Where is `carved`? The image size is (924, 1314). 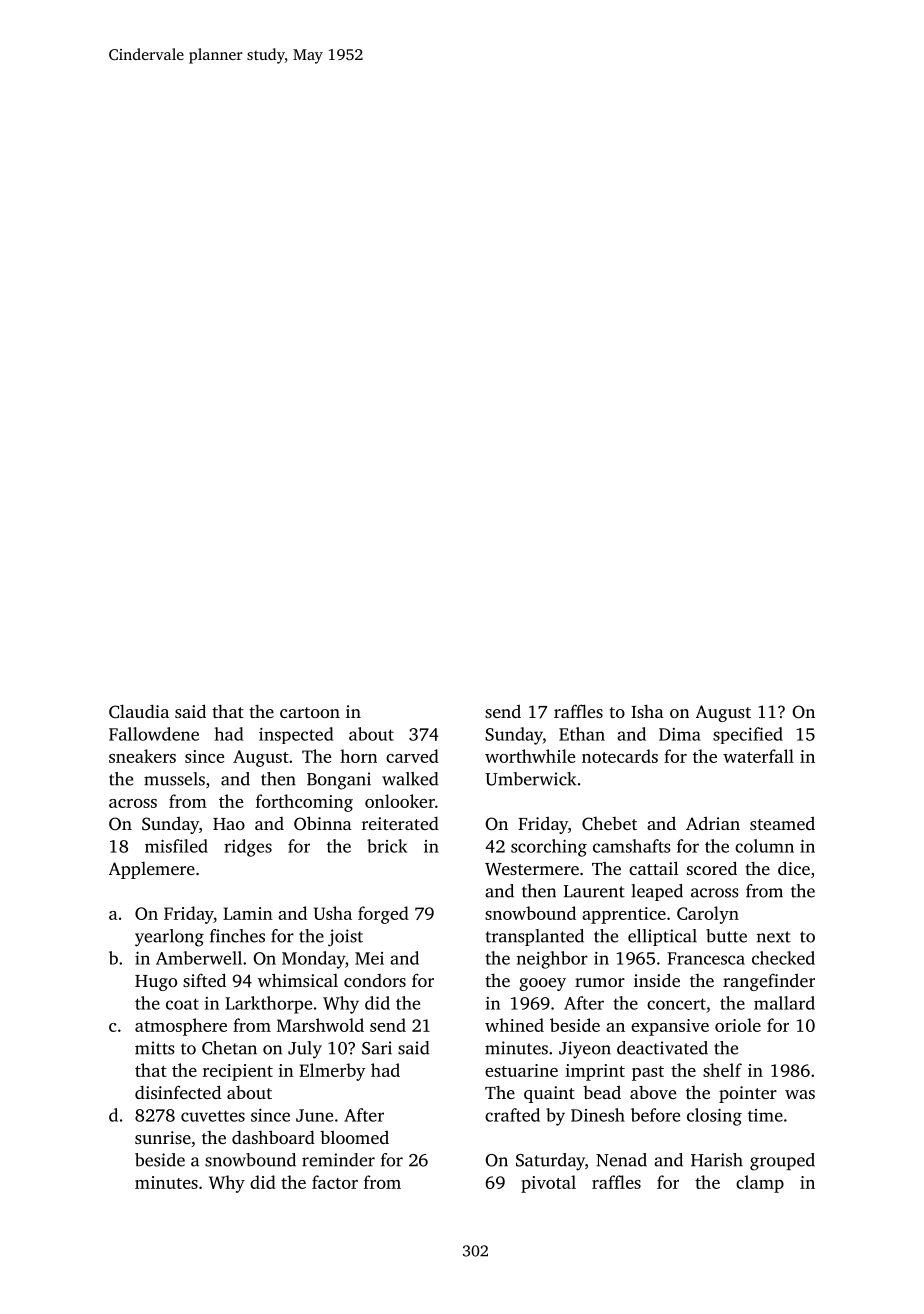
carved is located at coordinates (412, 756).
